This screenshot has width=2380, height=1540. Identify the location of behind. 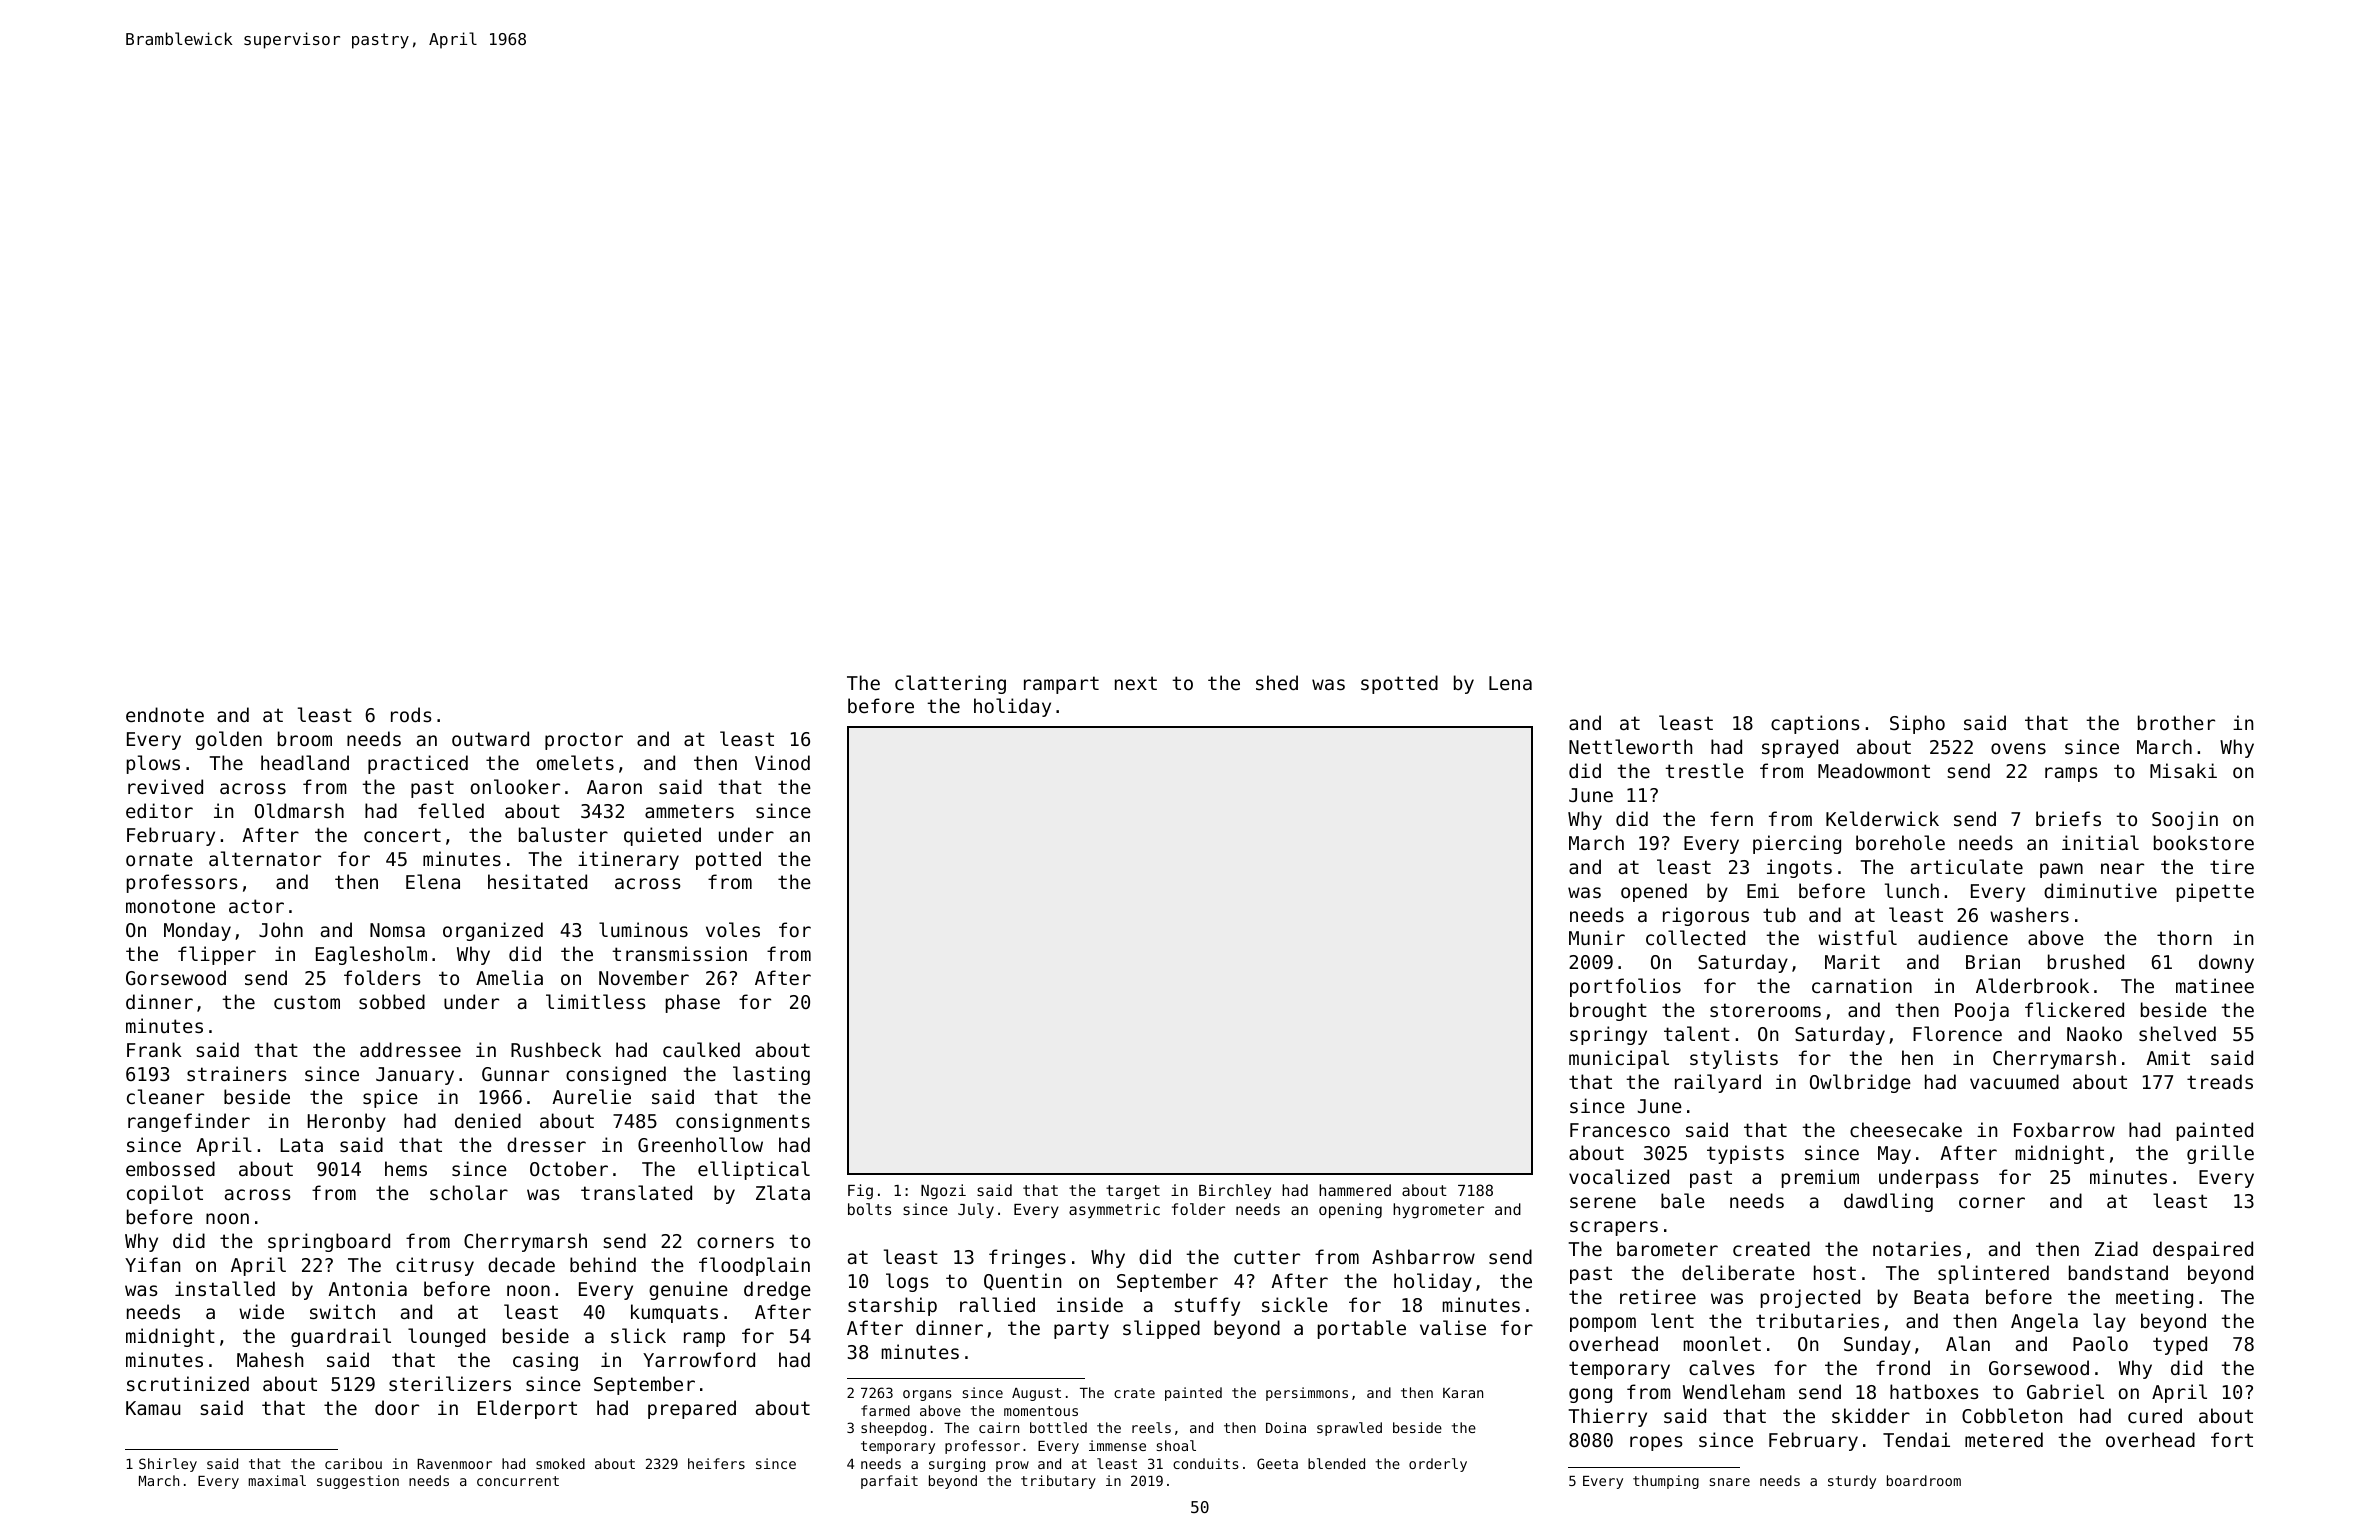
(603, 1264).
